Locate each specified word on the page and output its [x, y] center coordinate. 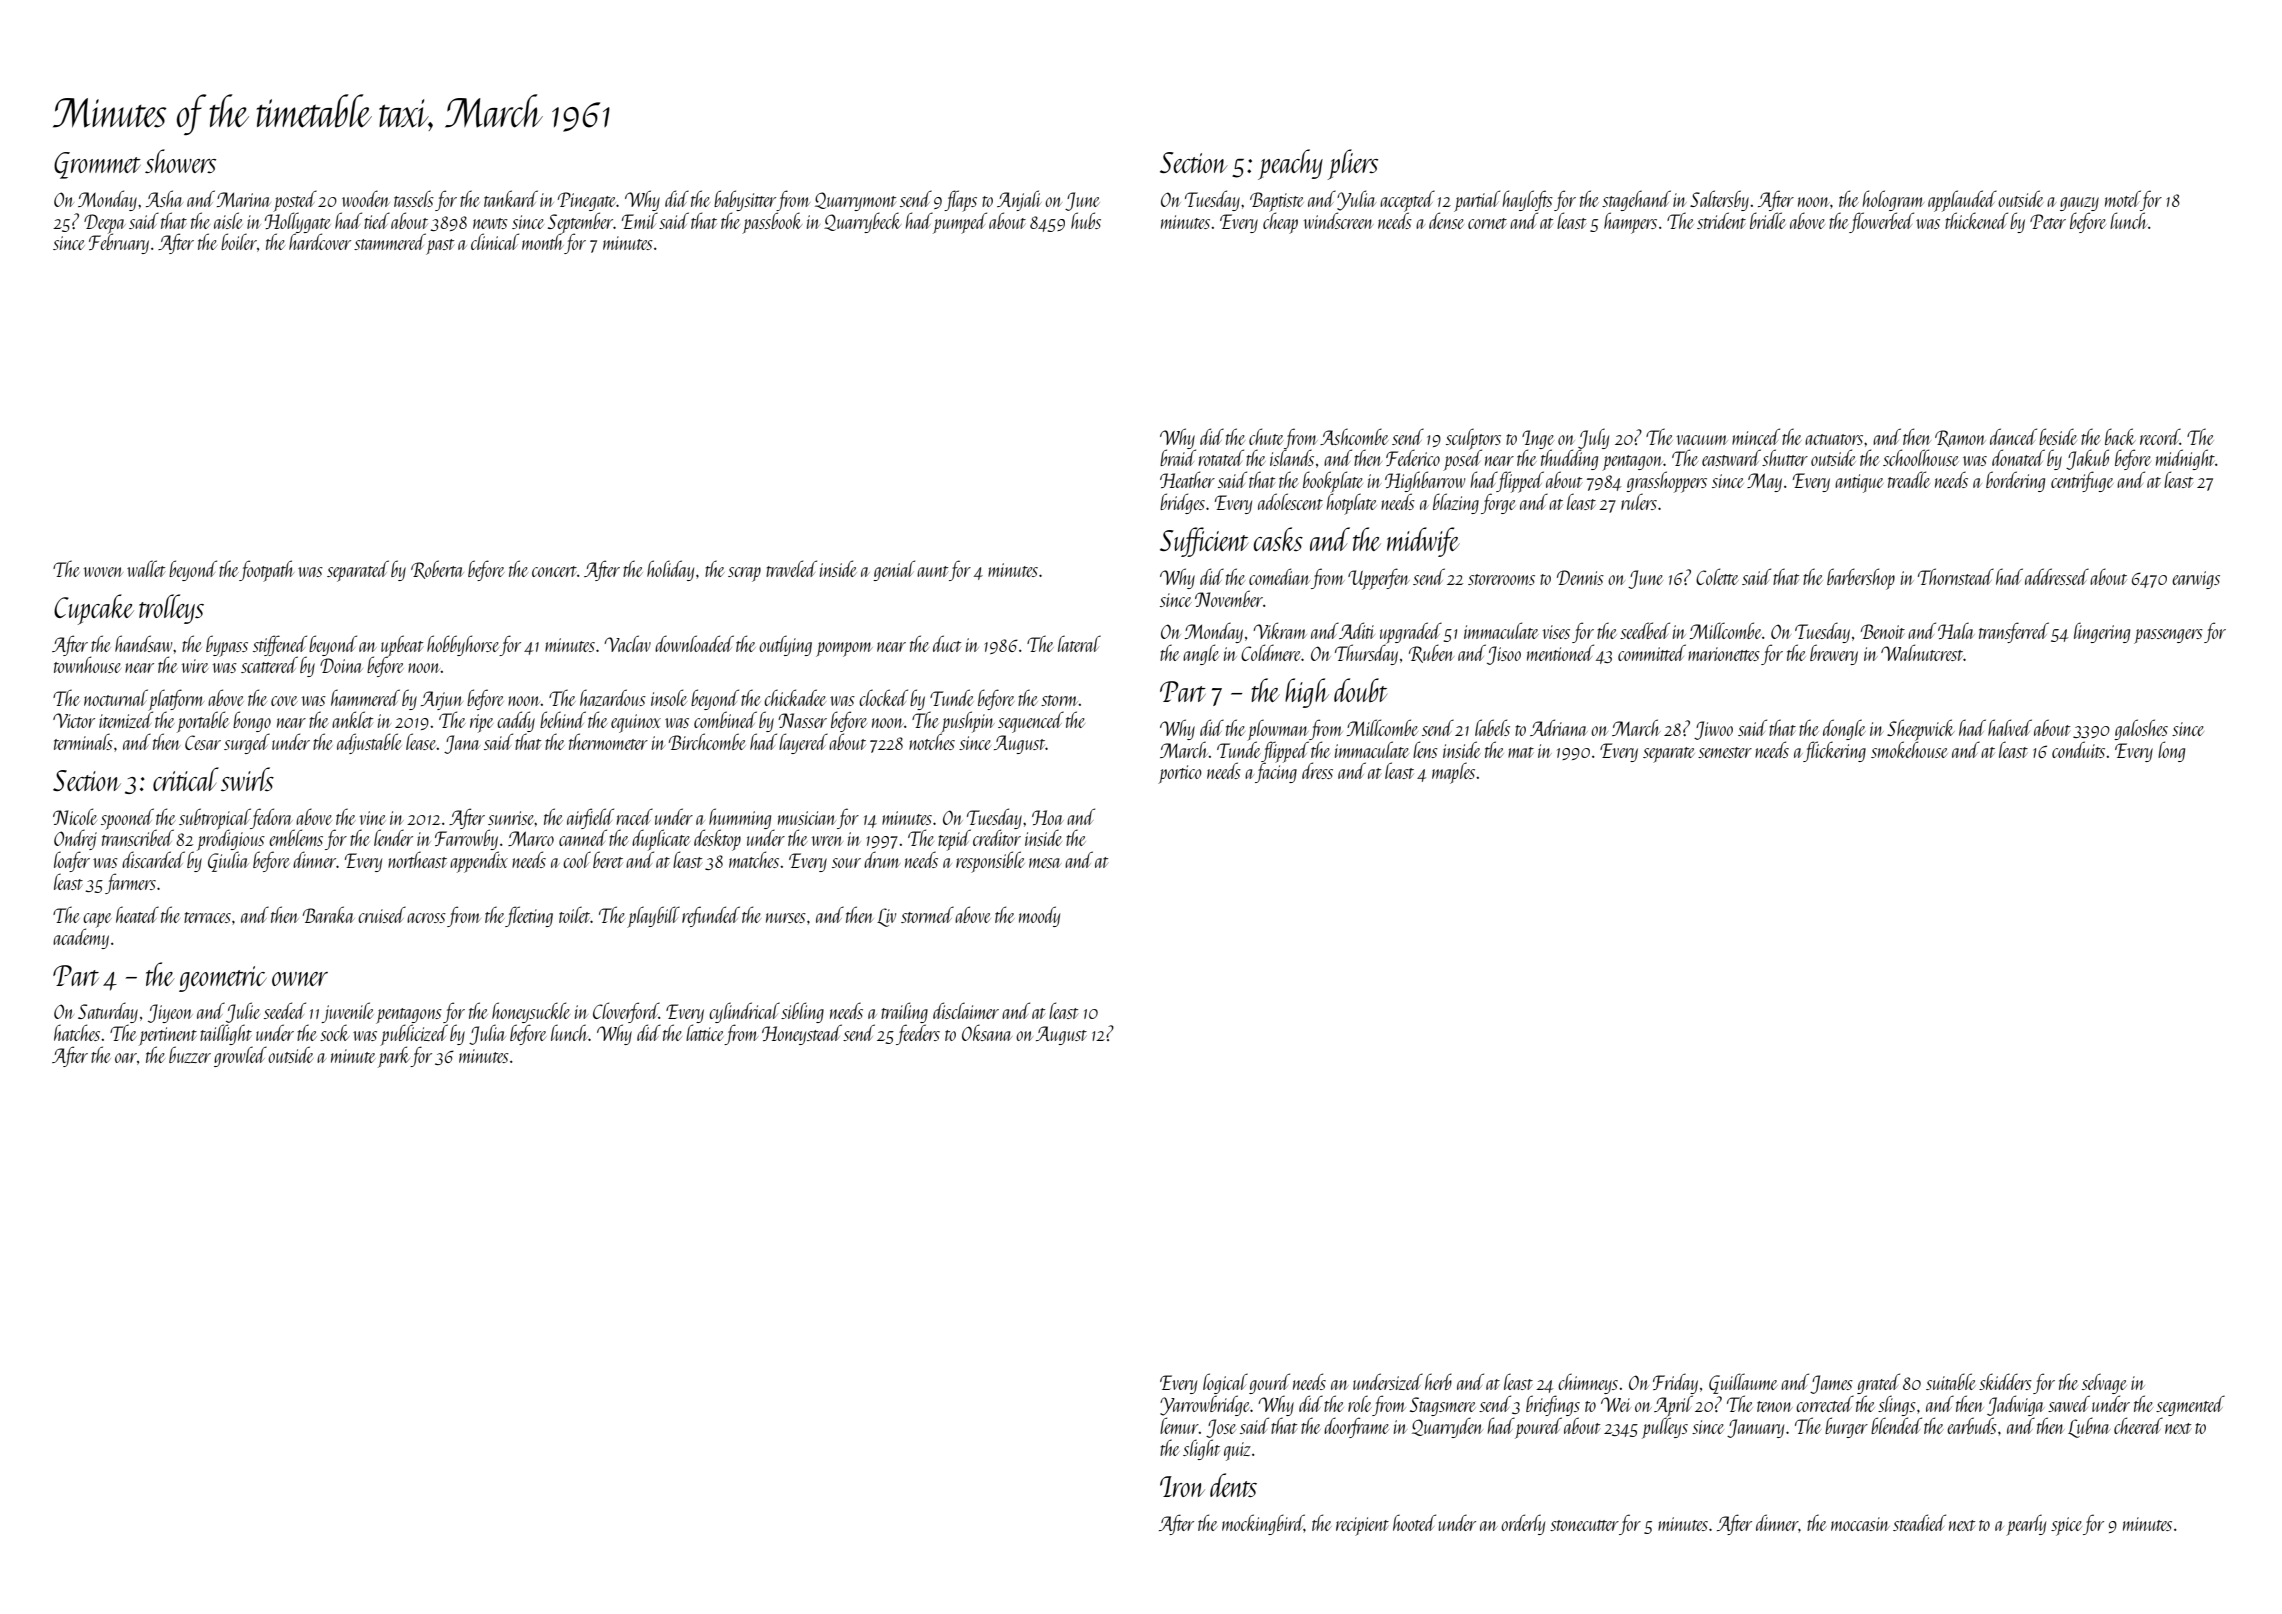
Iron [1182, 1486]
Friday [1675, 1383]
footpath [266, 571]
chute [1266, 436]
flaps [960, 201]
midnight [2185, 459]
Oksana [987, 1032]
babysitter [745, 200]
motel [2123, 198]
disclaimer [966, 1010]
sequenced [1031, 722]
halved [2010, 727]
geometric [223, 979]
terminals [83, 741]
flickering [1834, 751]
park [394, 1057]
